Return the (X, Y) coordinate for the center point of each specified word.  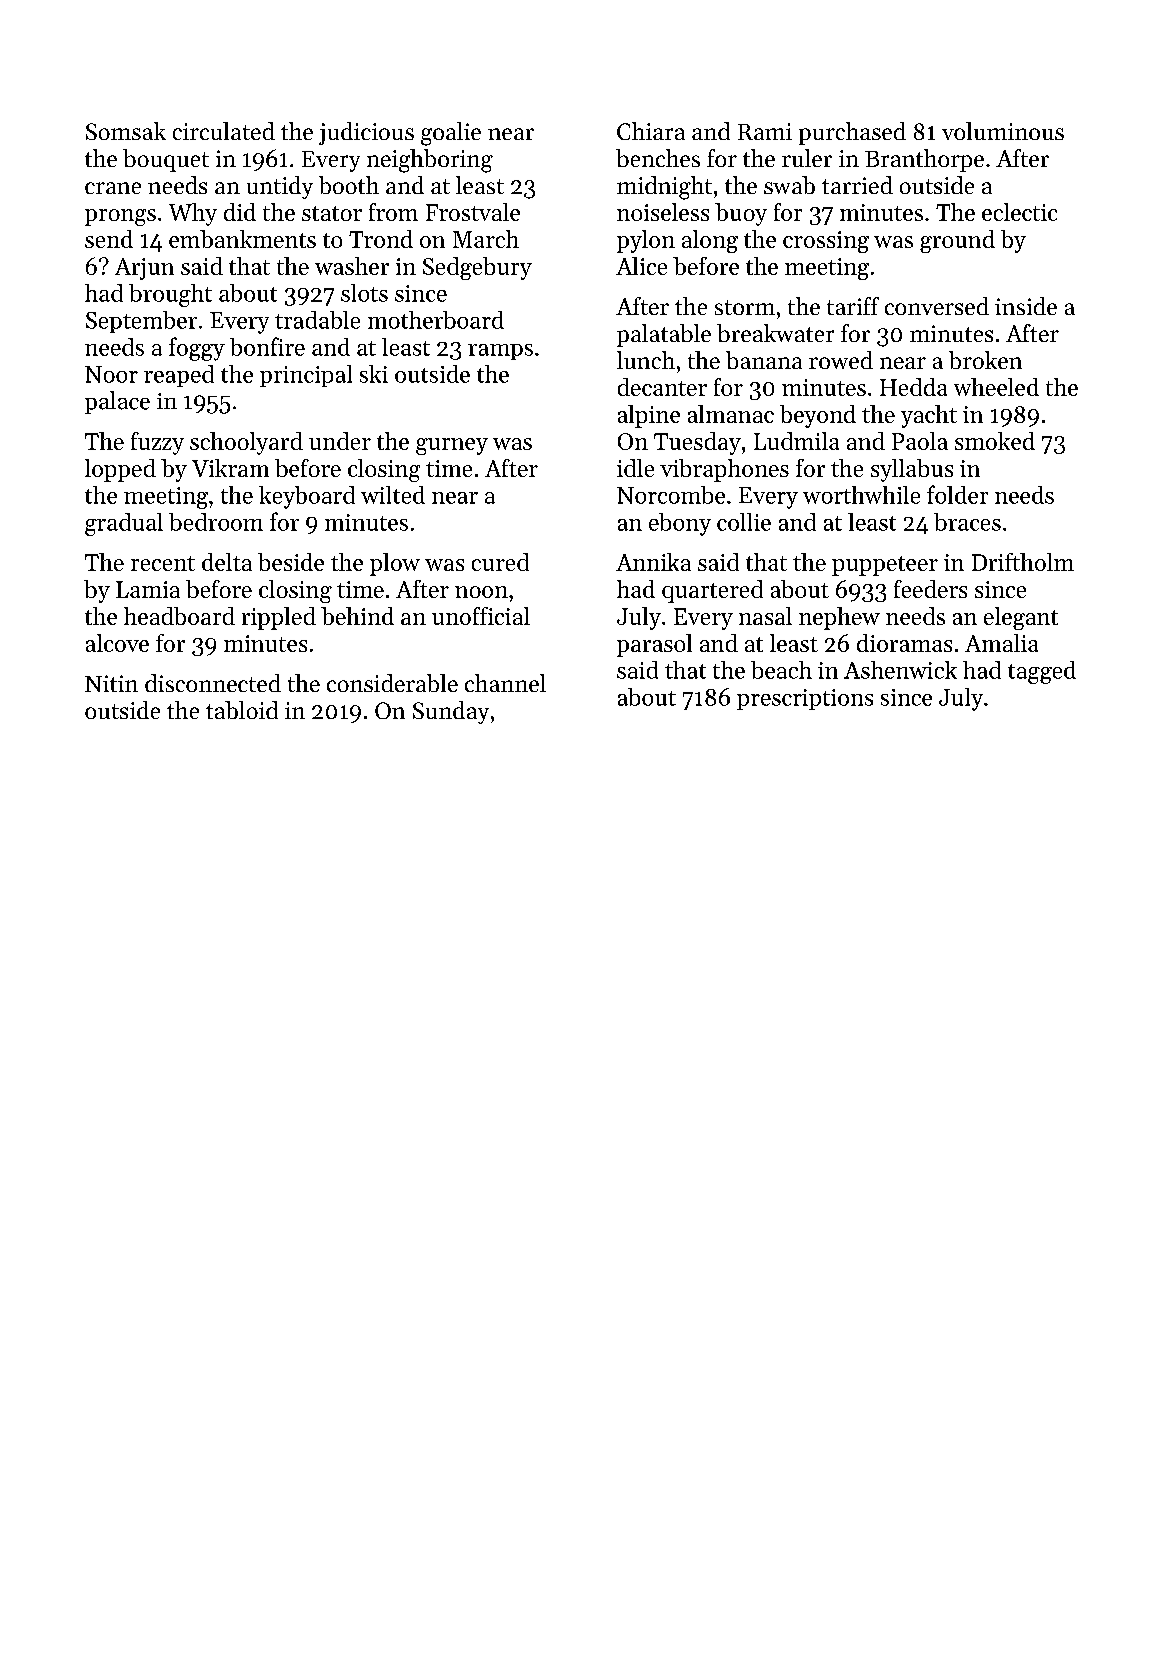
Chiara (651, 131)
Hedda (913, 387)
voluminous (1003, 131)
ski (374, 374)
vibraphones (724, 470)
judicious (366, 133)
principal (306, 376)
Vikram (230, 468)
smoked (995, 441)
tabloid (242, 710)
